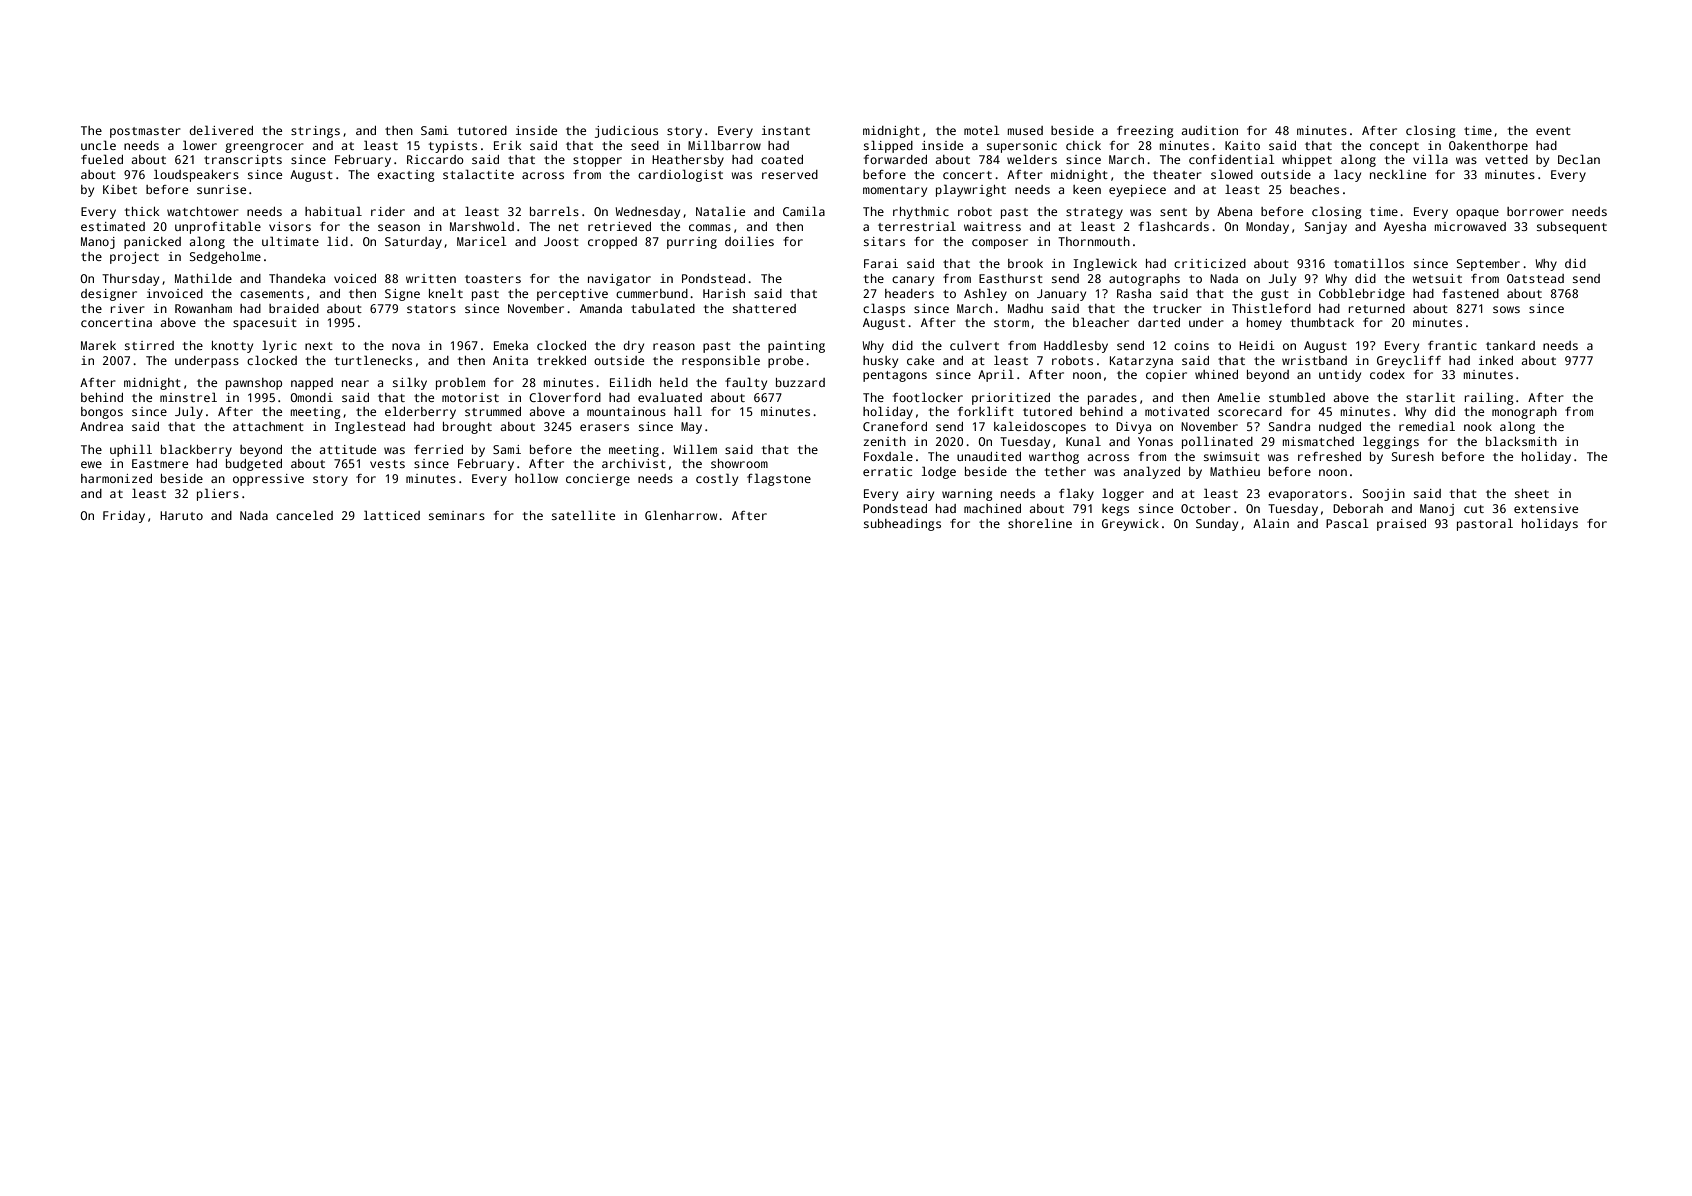 The width and height of the screenshot is (1692, 1196). I want to click on judicious, so click(626, 132).
